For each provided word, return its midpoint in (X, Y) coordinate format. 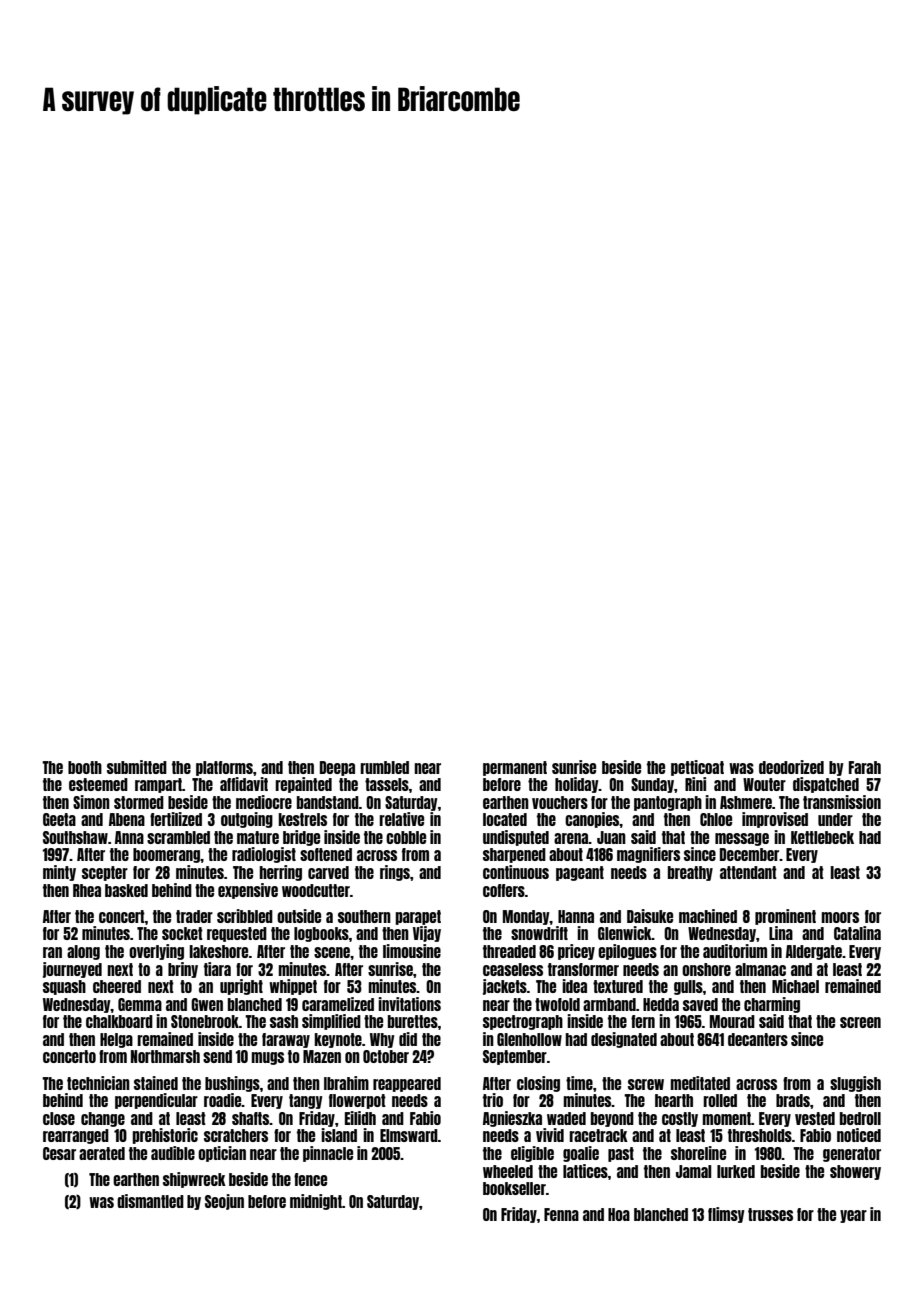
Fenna (561, 1214)
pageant (580, 873)
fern (643, 1021)
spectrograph (523, 1022)
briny (183, 970)
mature (258, 837)
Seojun (224, 1202)
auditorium (735, 951)
